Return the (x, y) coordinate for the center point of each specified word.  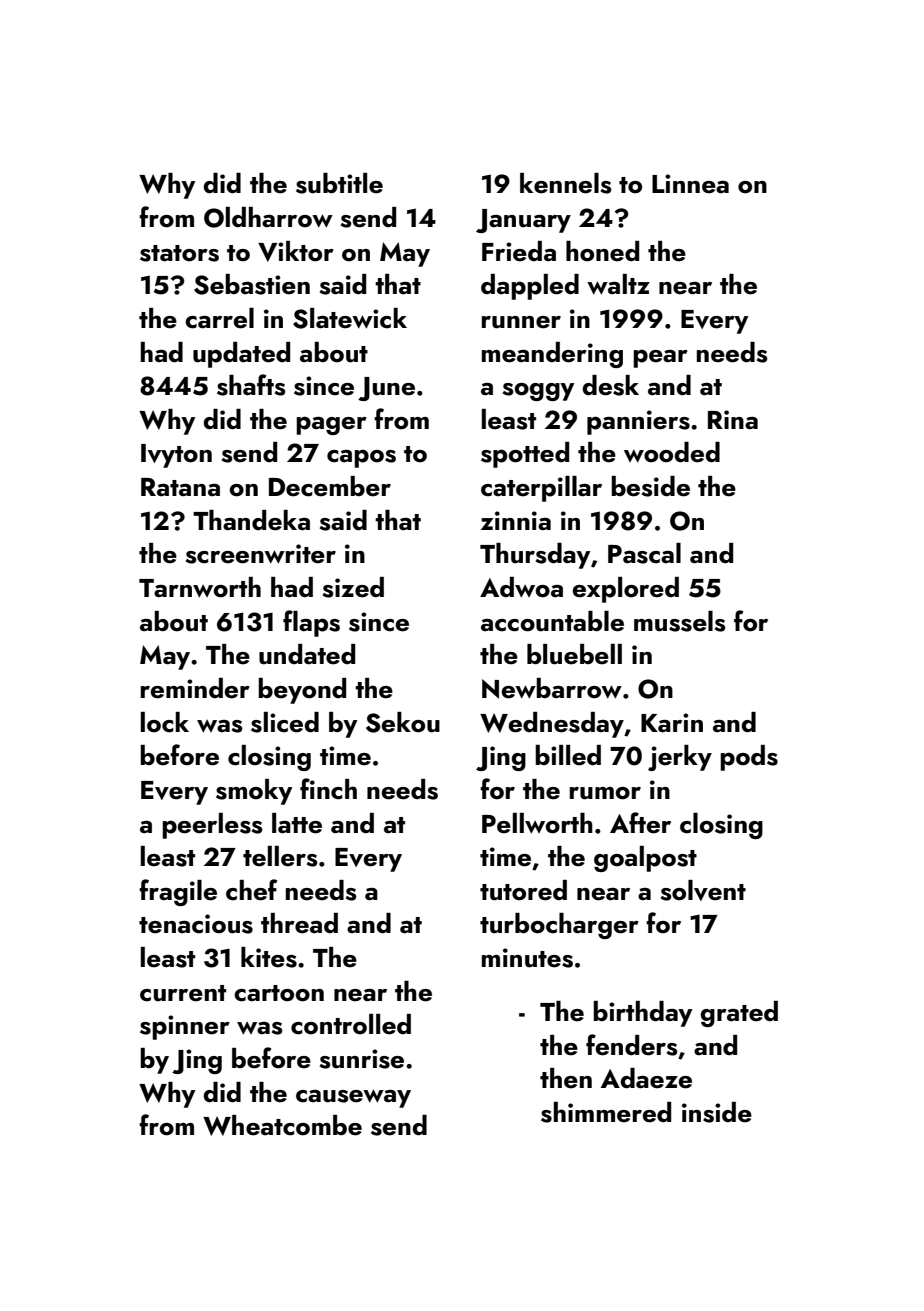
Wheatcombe (282, 1125)
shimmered (606, 1112)
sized (353, 587)
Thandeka (251, 520)
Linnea (690, 184)
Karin (672, 723)
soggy (539, 392)
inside (717, 1112)
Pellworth (537, 823)
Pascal (644, 553)
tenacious (196, 924)
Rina (733, 419)
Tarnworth (200, 587)
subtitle (339, 183)
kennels (566, 183)
